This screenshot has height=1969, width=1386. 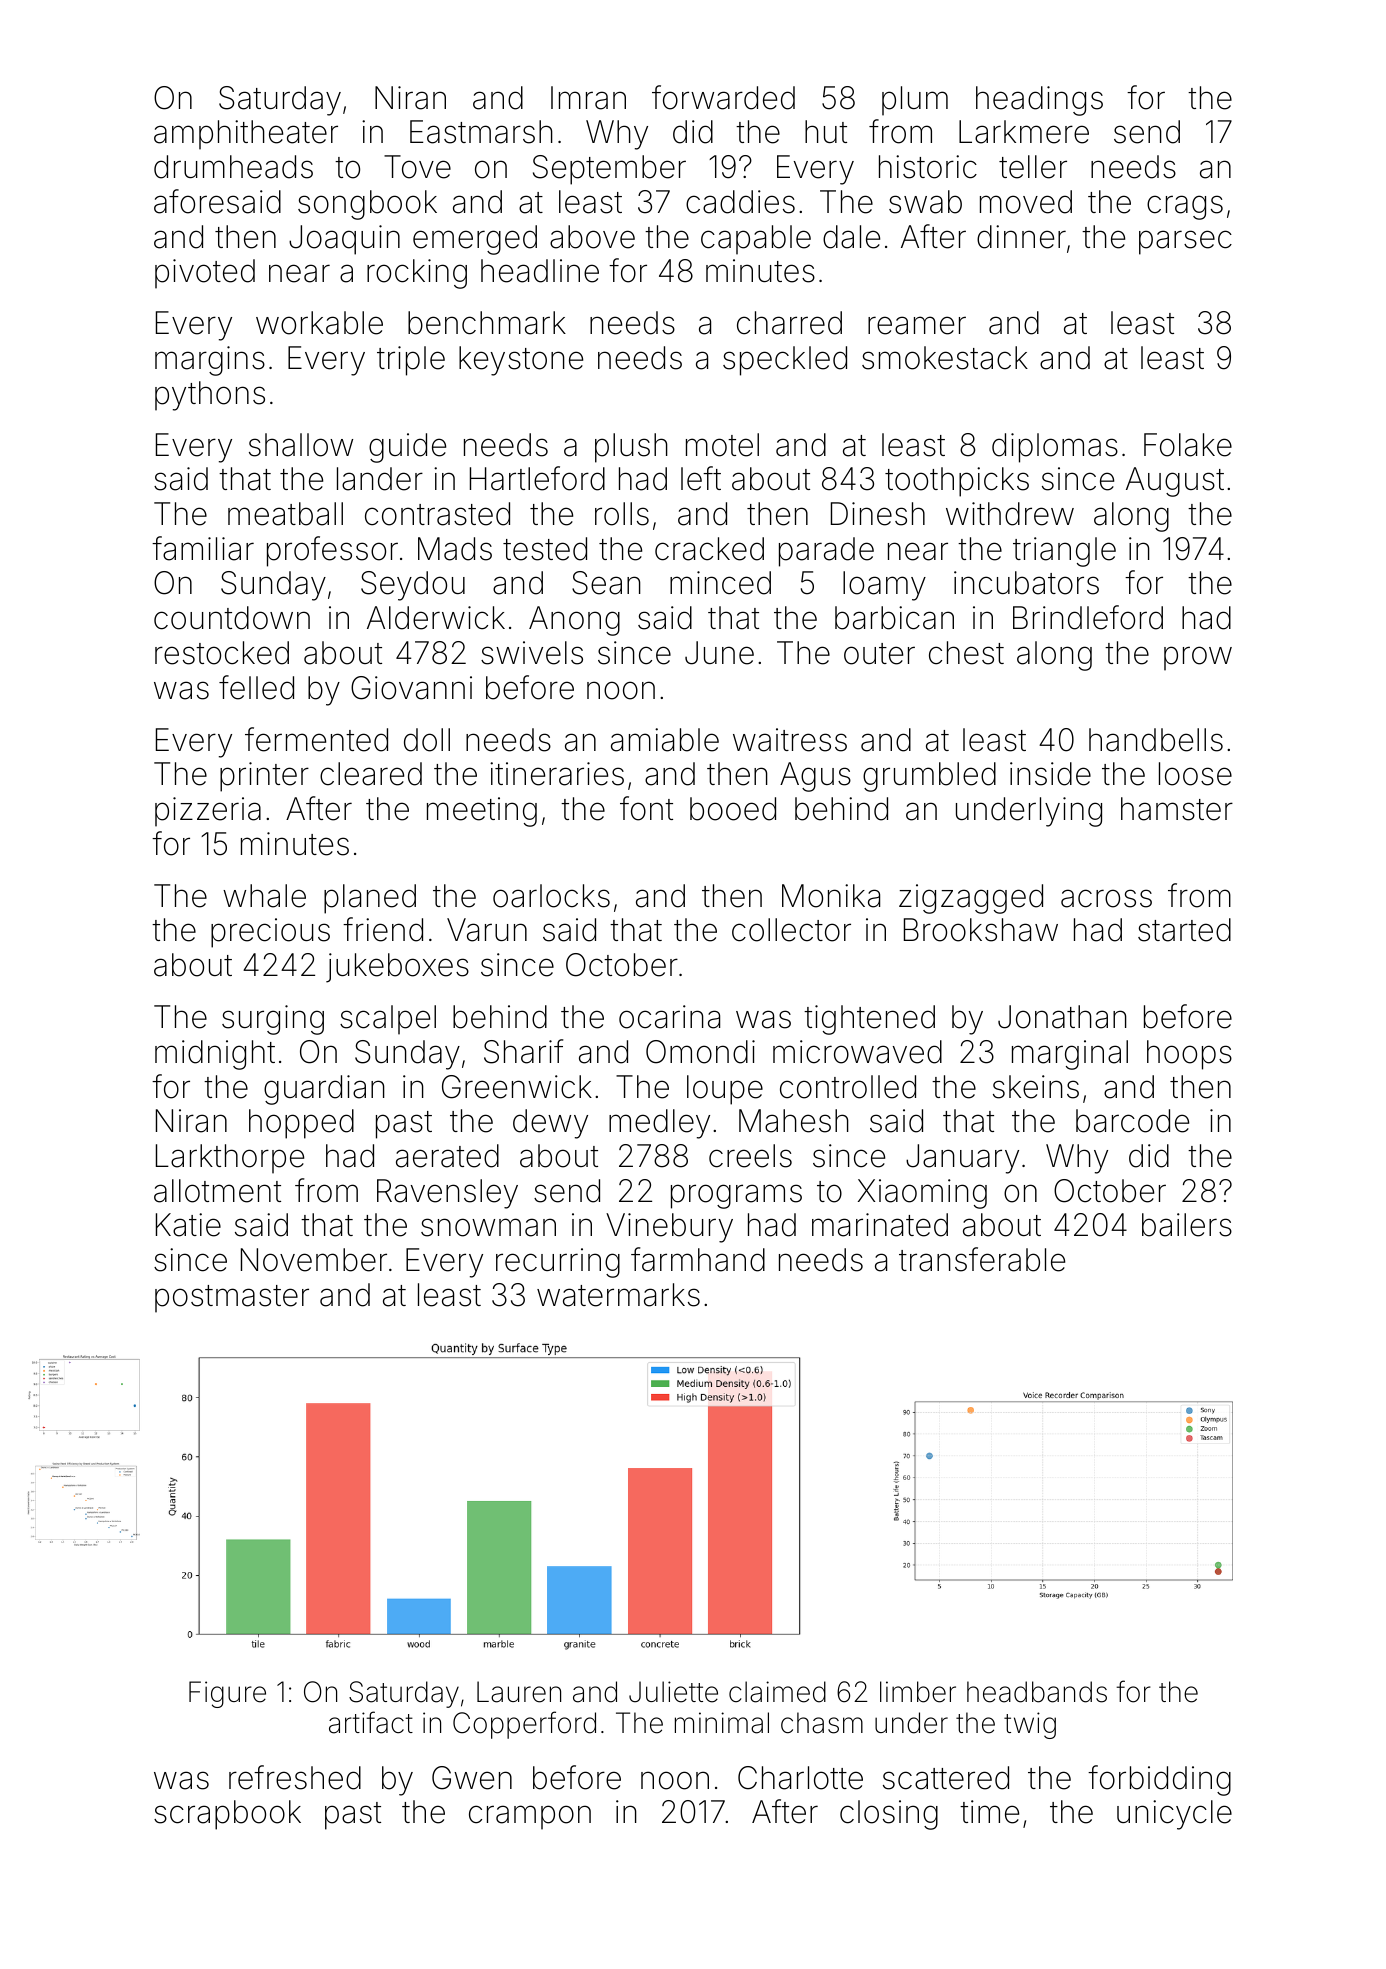 I want to click on barcode, so click(x=1132, y=1121).
